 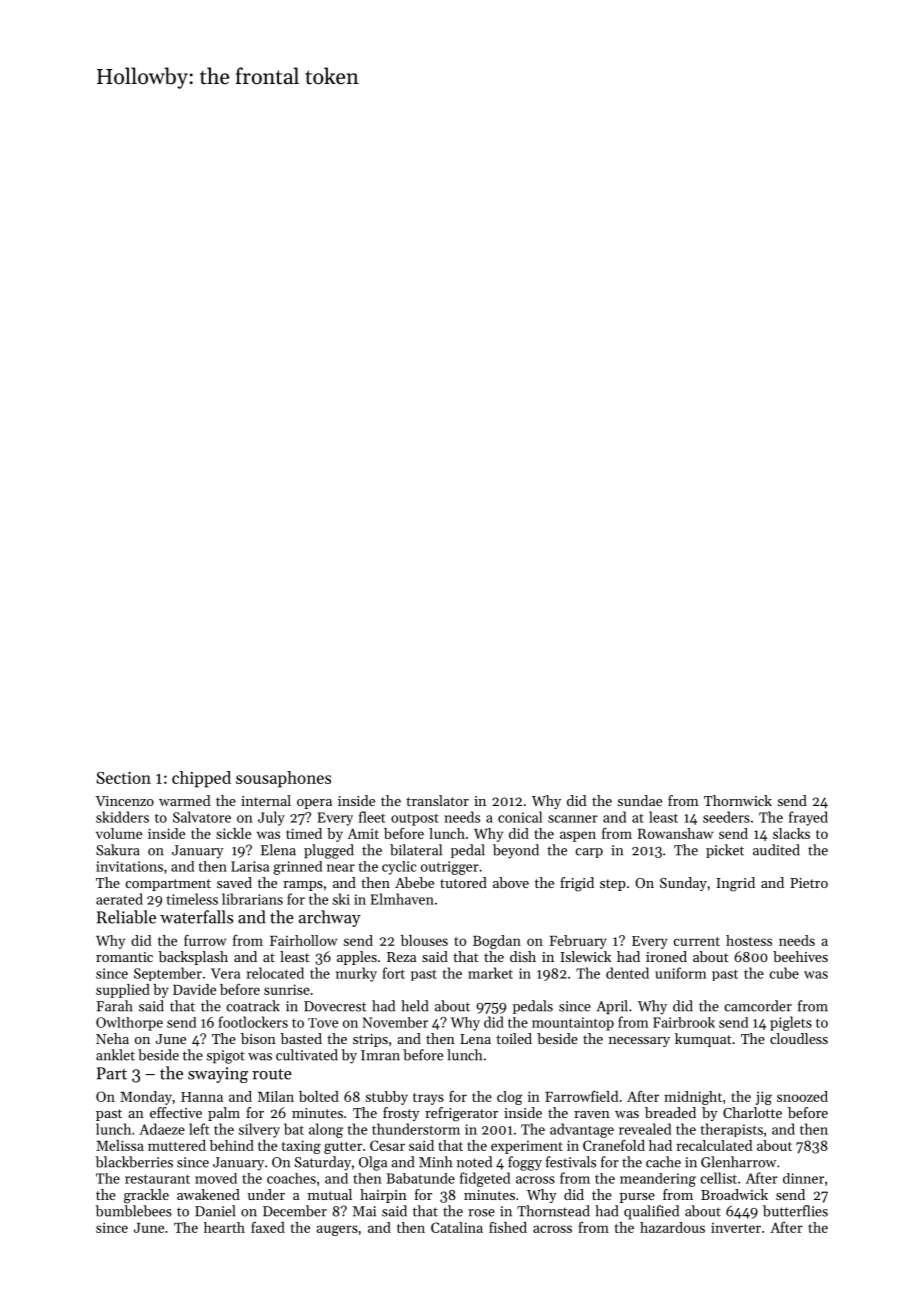 I want to click on conical, so click(x=520, y=817).
